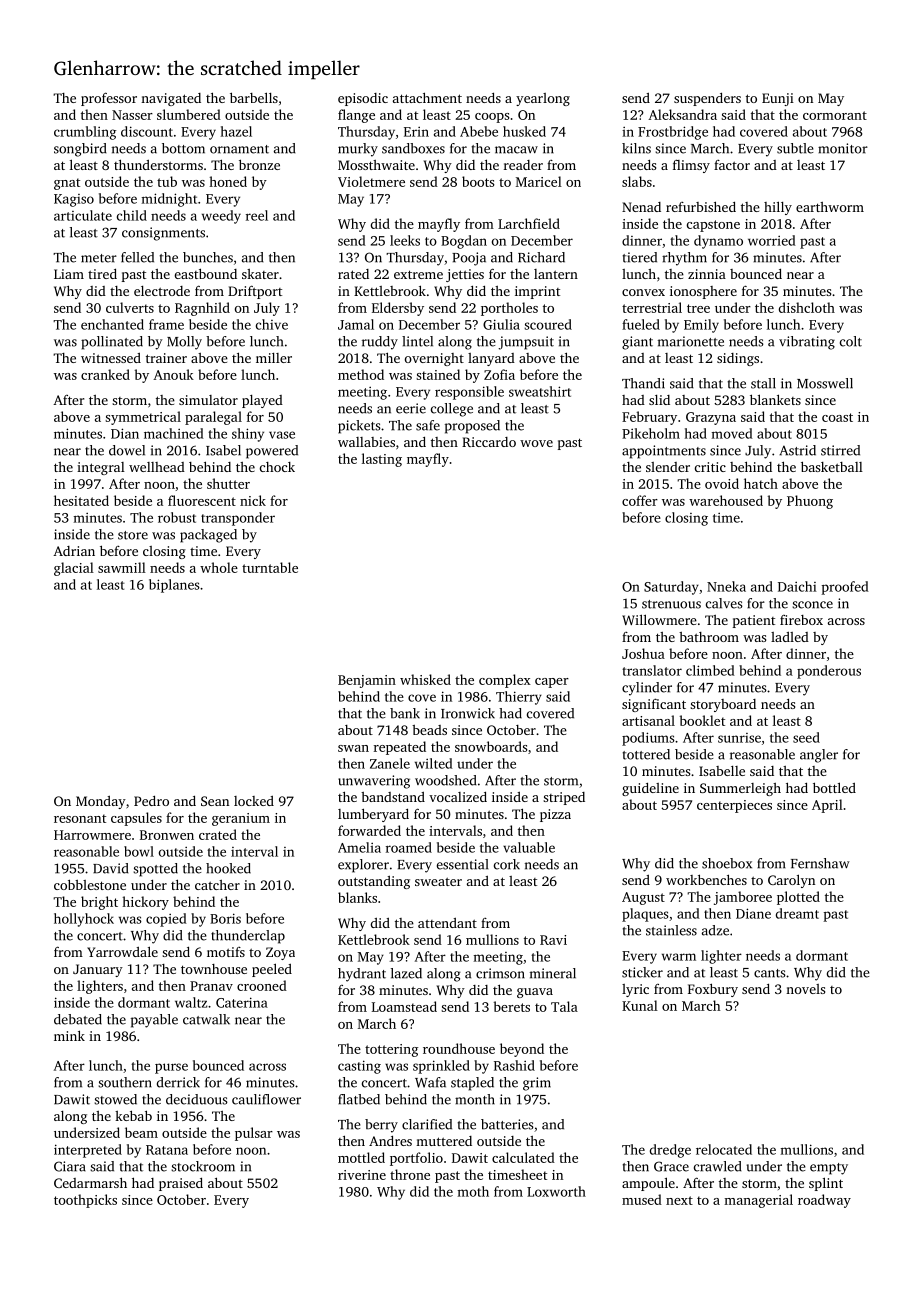 This image has height=1308, width=924. What do you see at coordinates (734, 806) in the image?
I see `centerpieces` at bounding box center [734, 806].
